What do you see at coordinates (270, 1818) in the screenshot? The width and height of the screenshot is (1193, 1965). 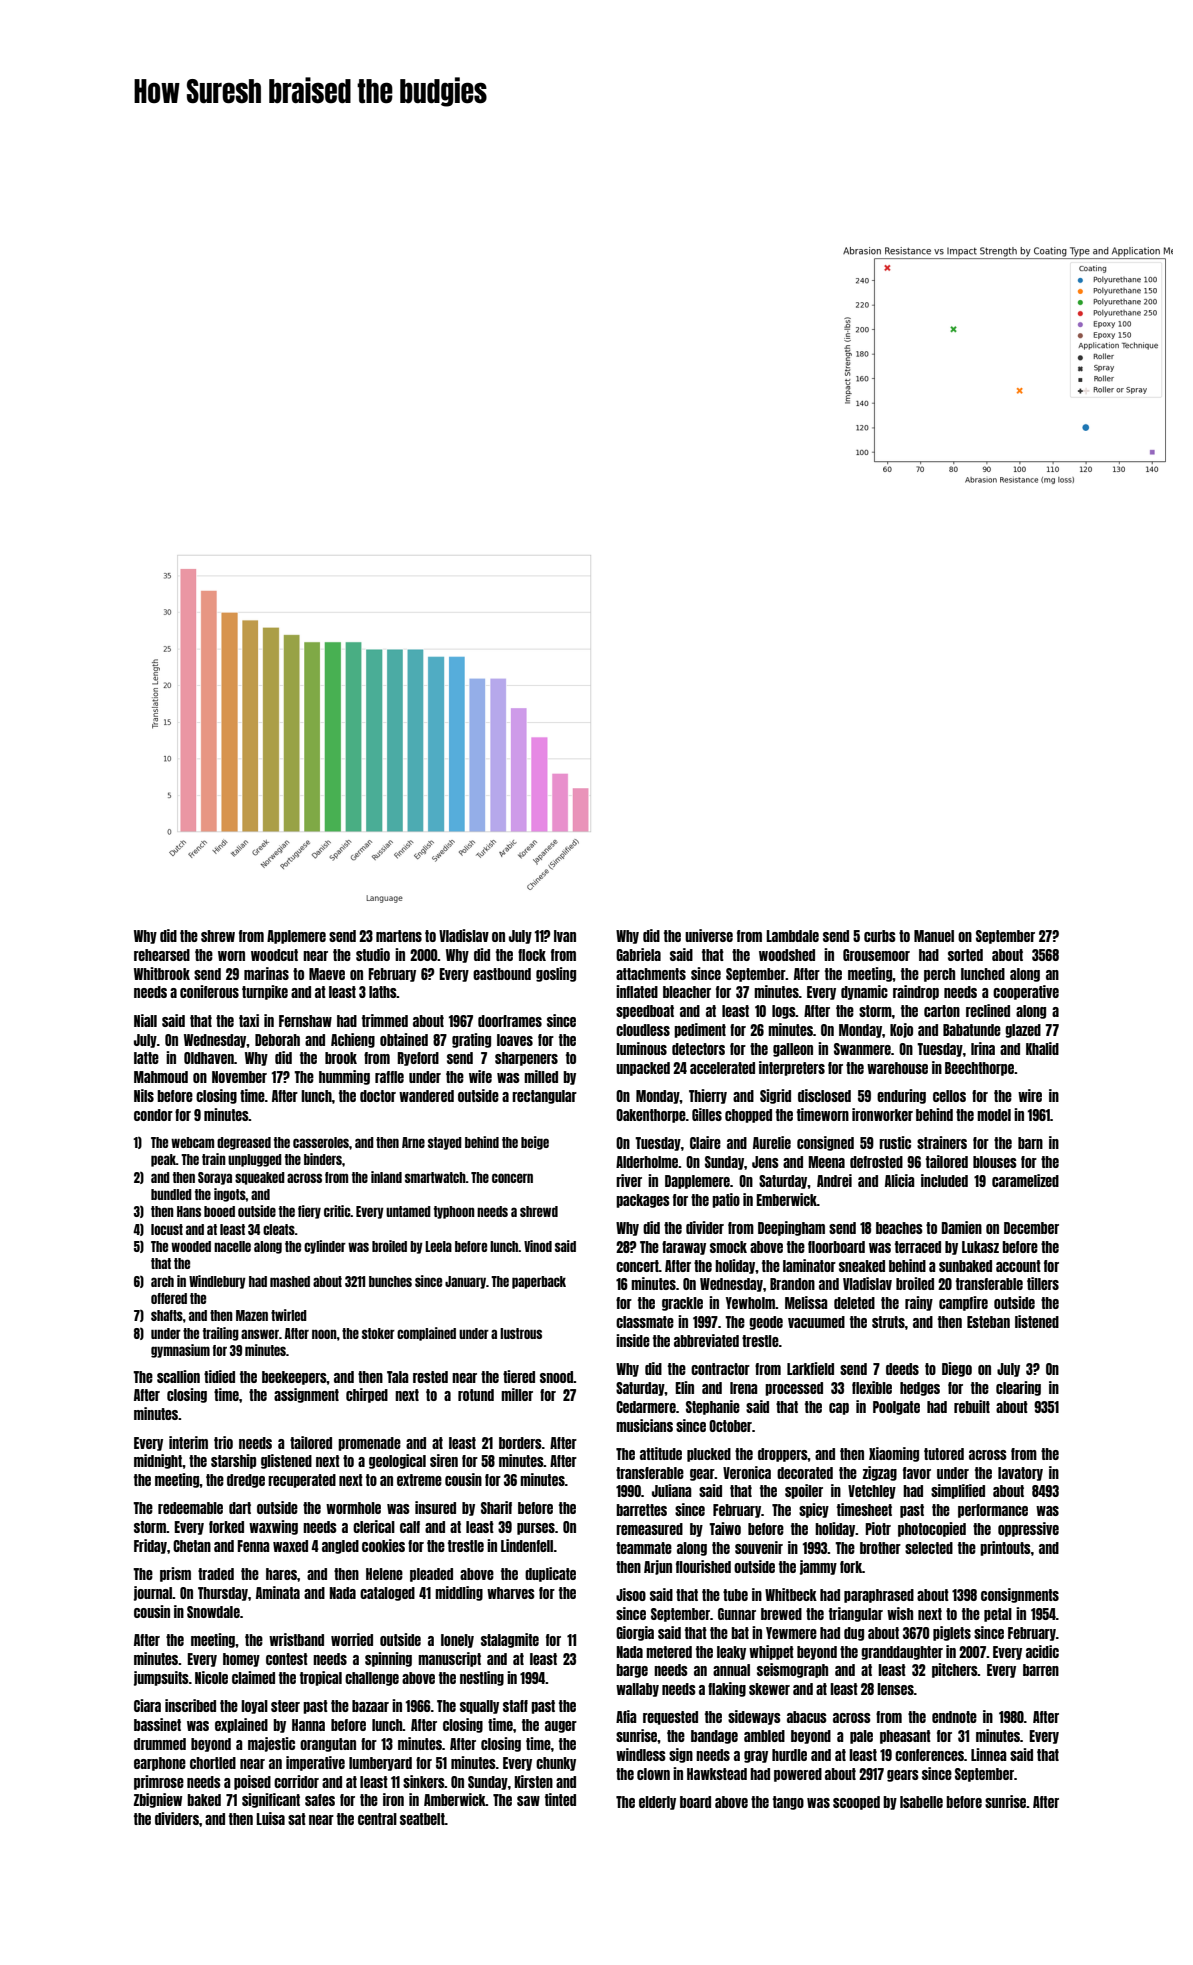 I see `Luisa` at bounding box center [270, 1818].
